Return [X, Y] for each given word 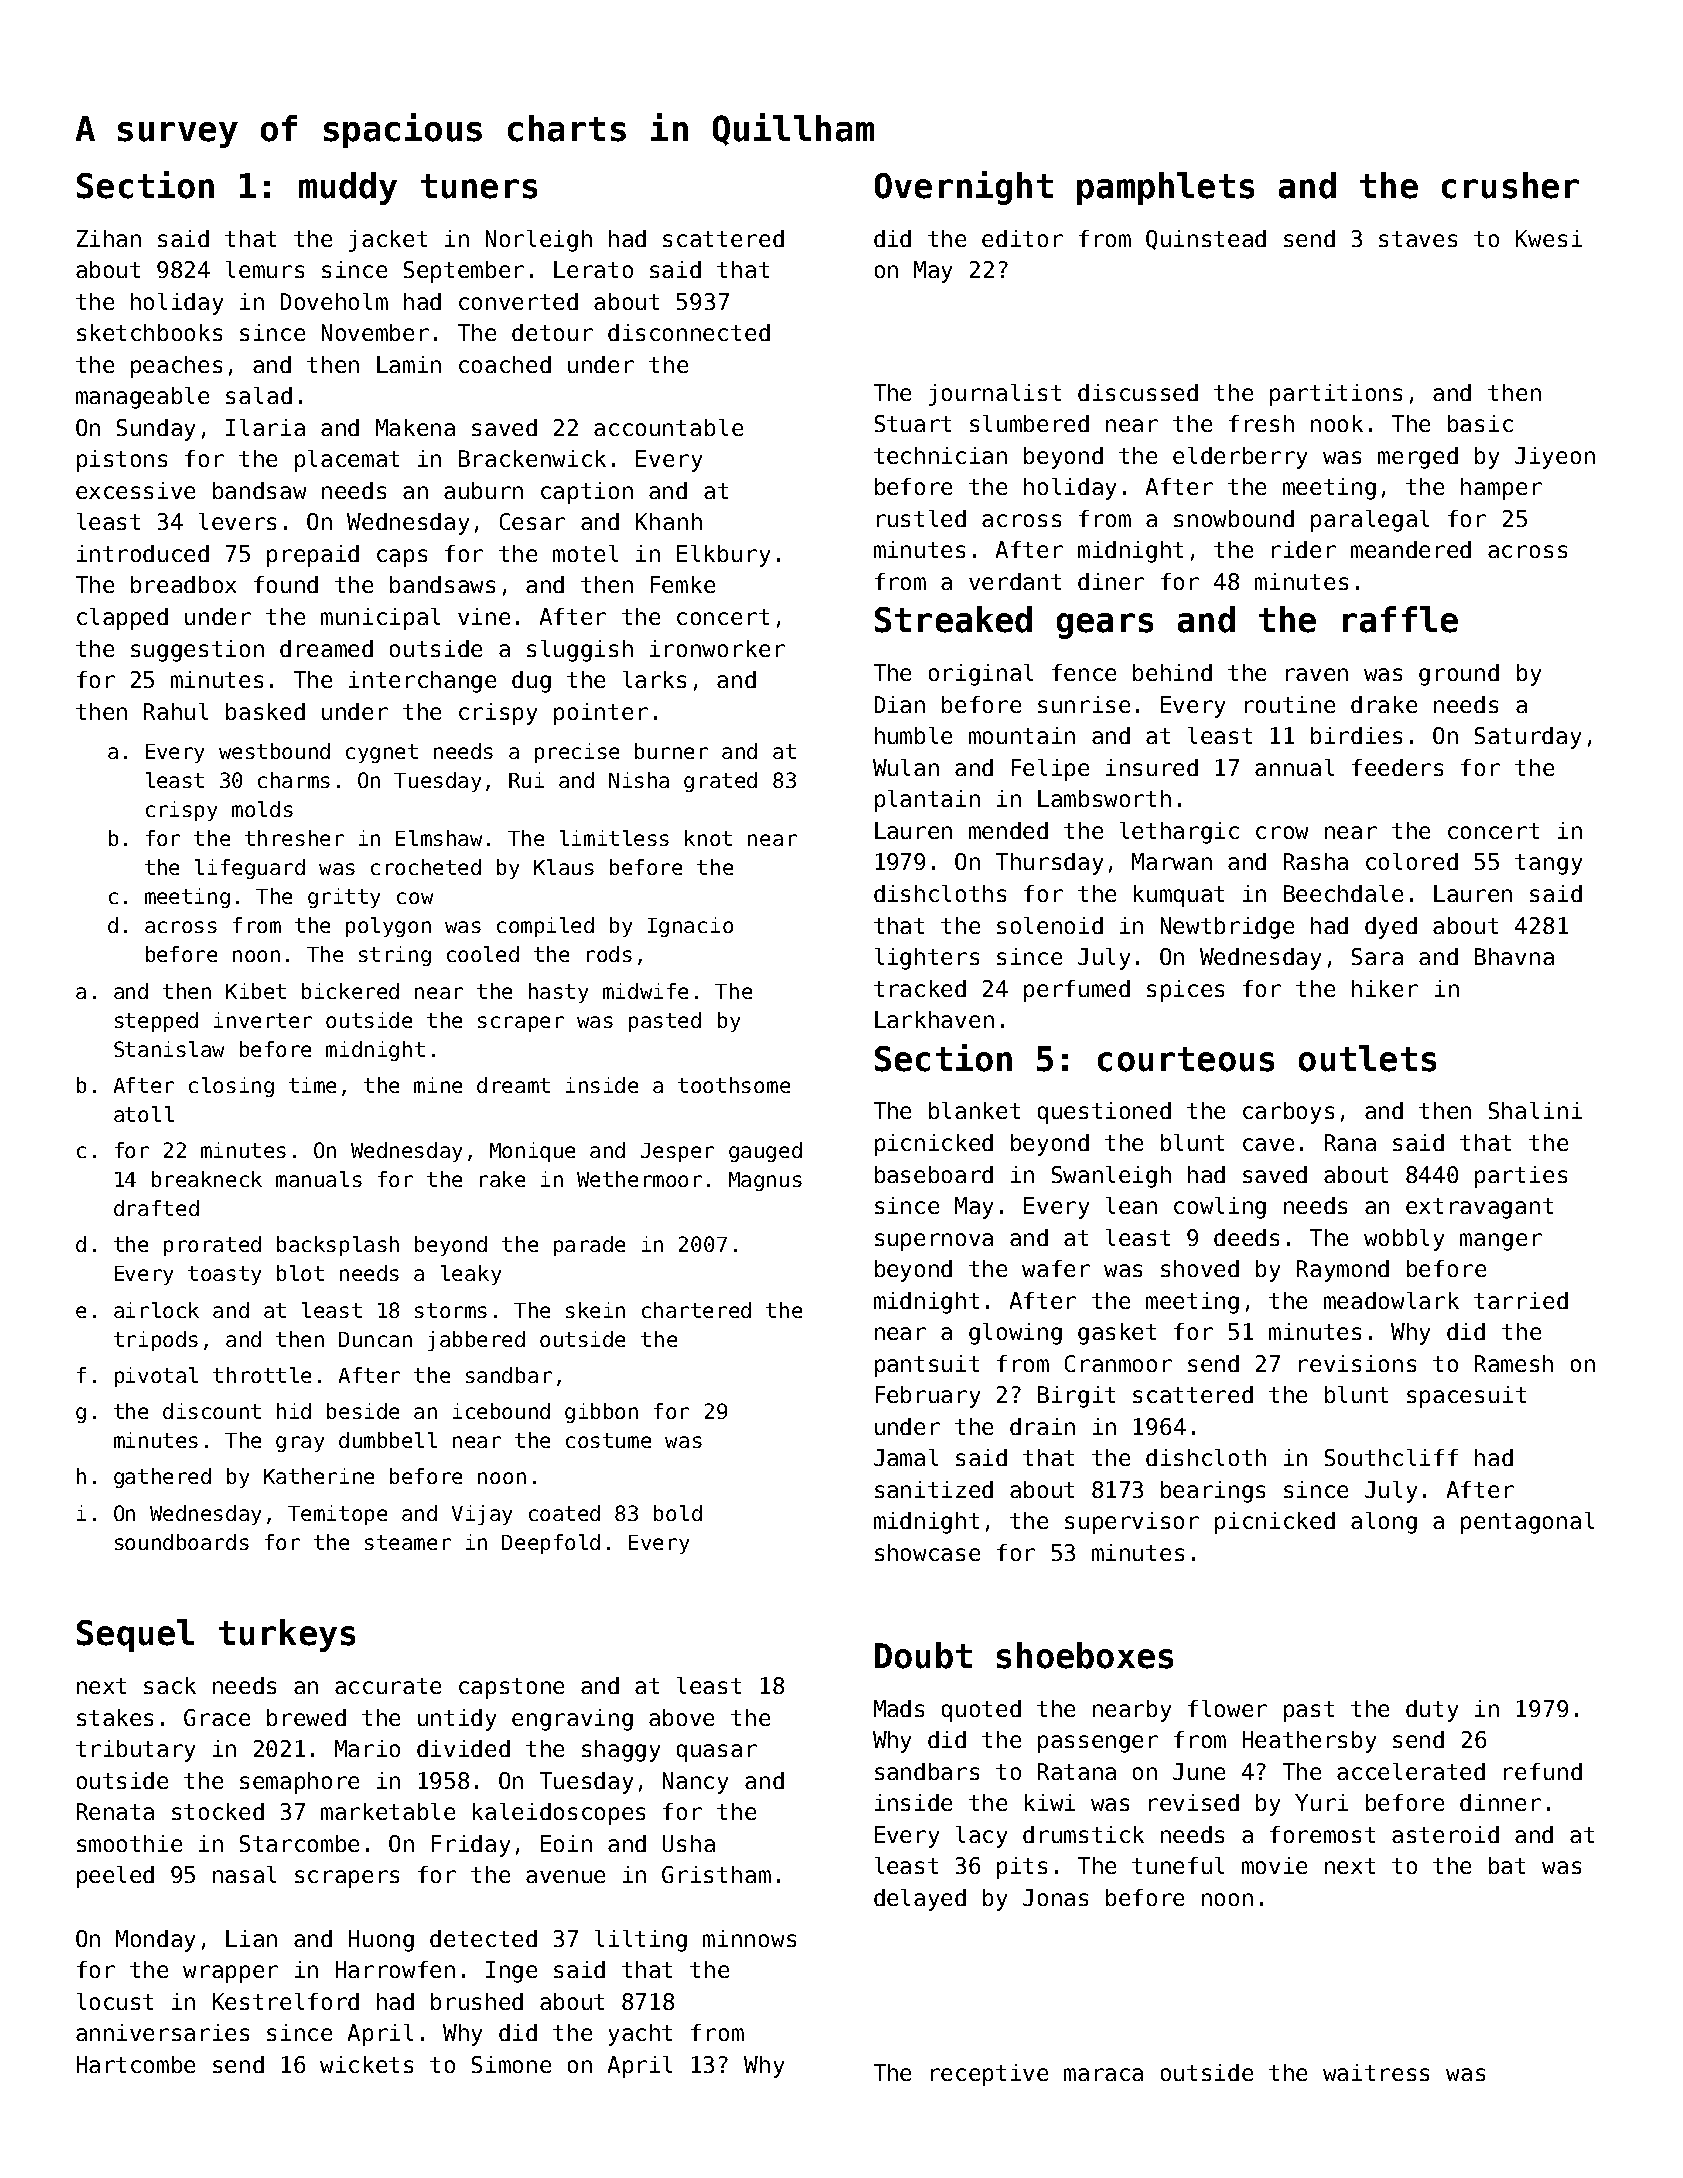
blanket [974, 1110]
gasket [1117, 1334]
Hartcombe [136, 2064]
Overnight [964, 188]
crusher [1510, 185]
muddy [348, 188]
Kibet [256, 991]
